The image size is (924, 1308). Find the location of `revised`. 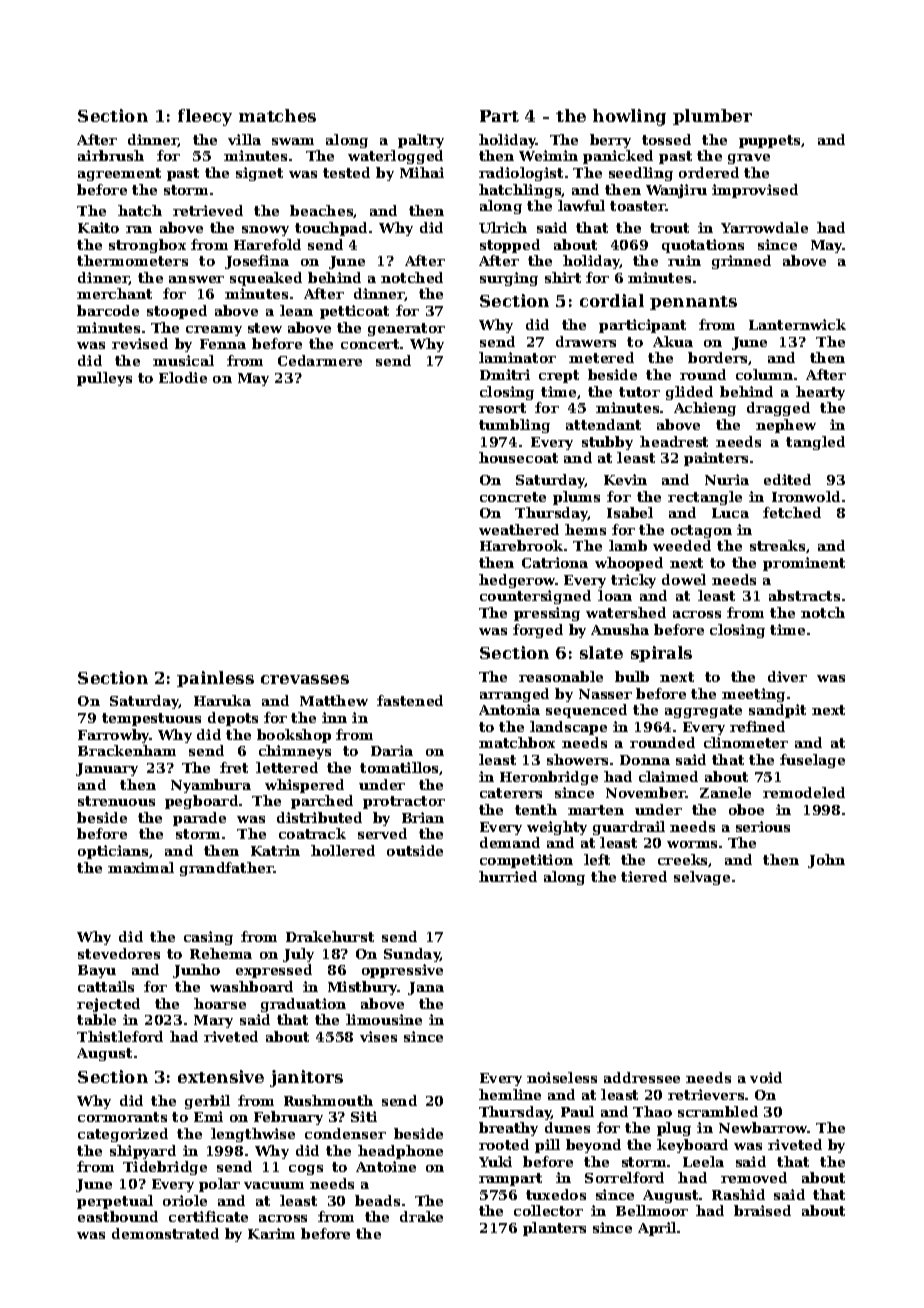

revised is located at coordinates (140, 343).
